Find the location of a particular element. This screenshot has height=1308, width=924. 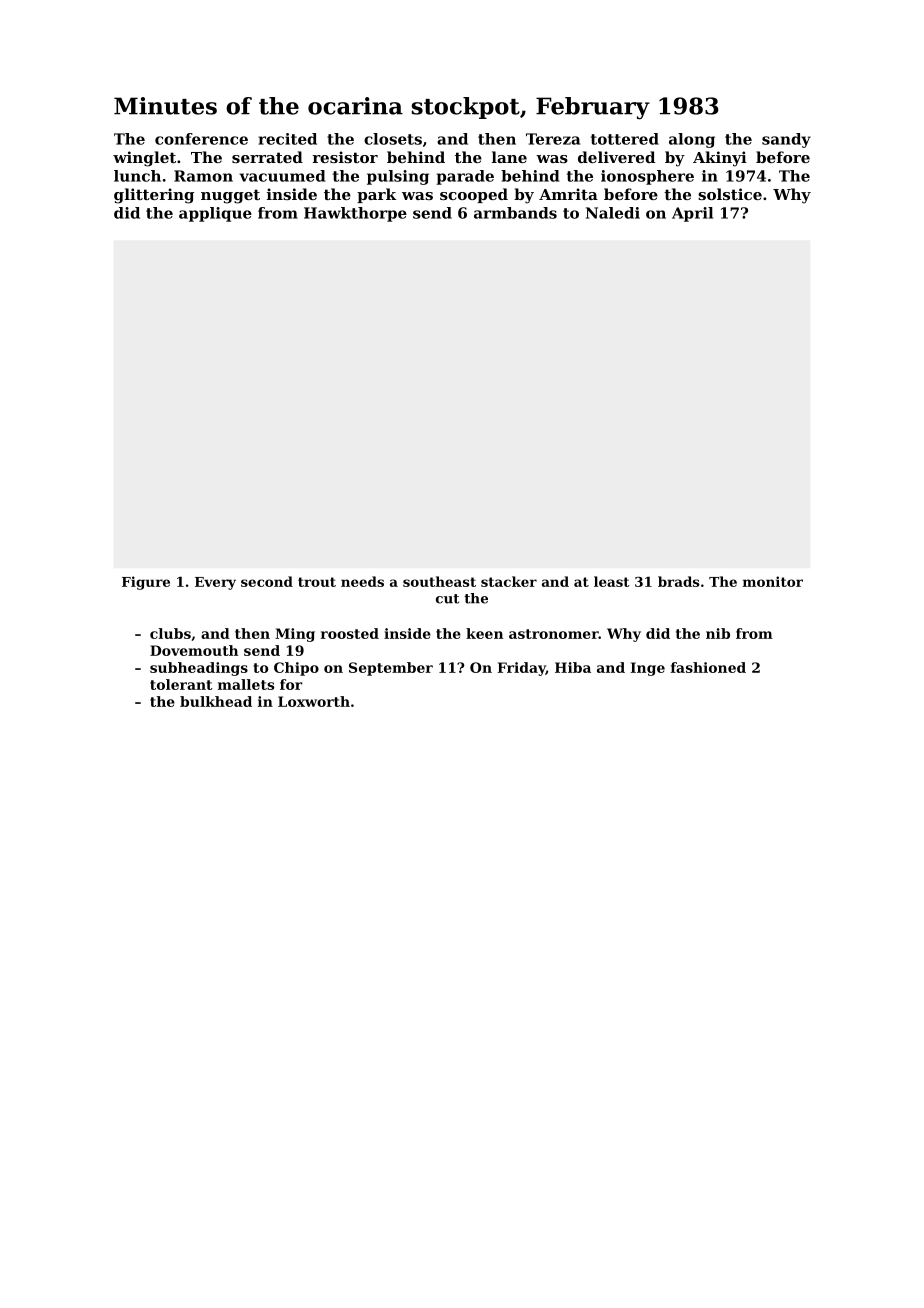

bulkhead is located at coordinates (216, 701).
